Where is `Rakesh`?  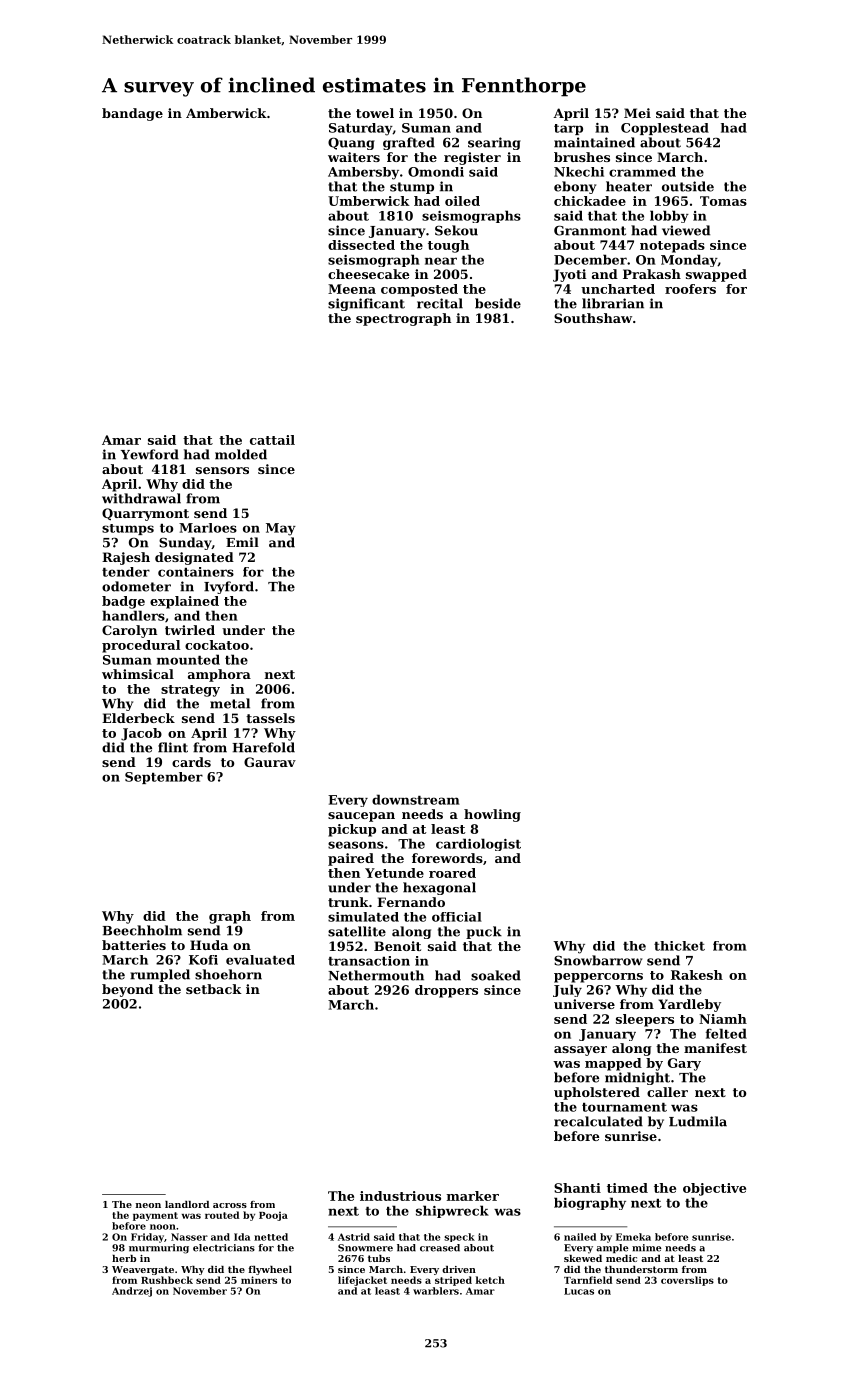 Rakesh is located at coordinates (697, 975).
